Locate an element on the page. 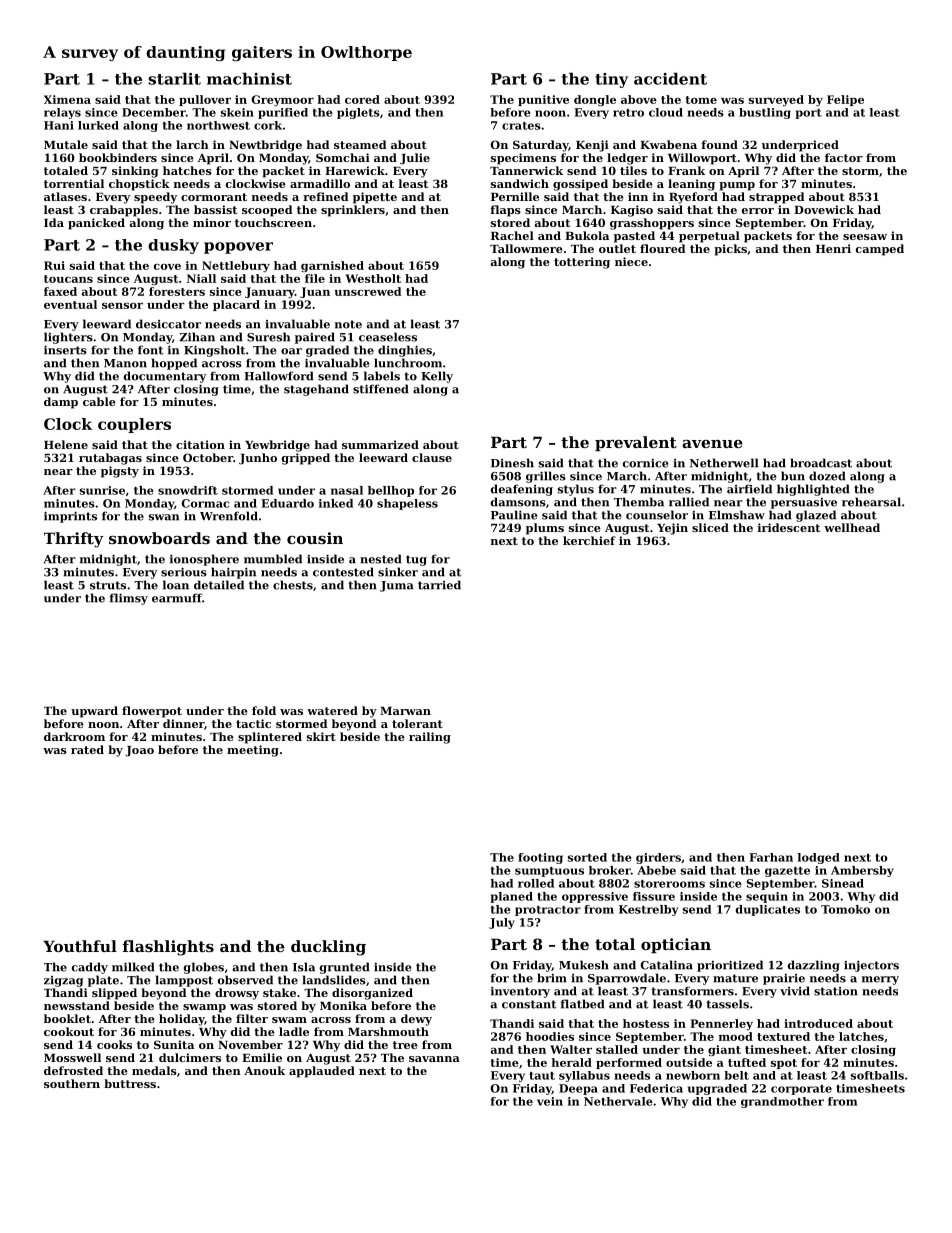 This document has height=1233, width=952. inventory is located at coordinates (520, 992).
